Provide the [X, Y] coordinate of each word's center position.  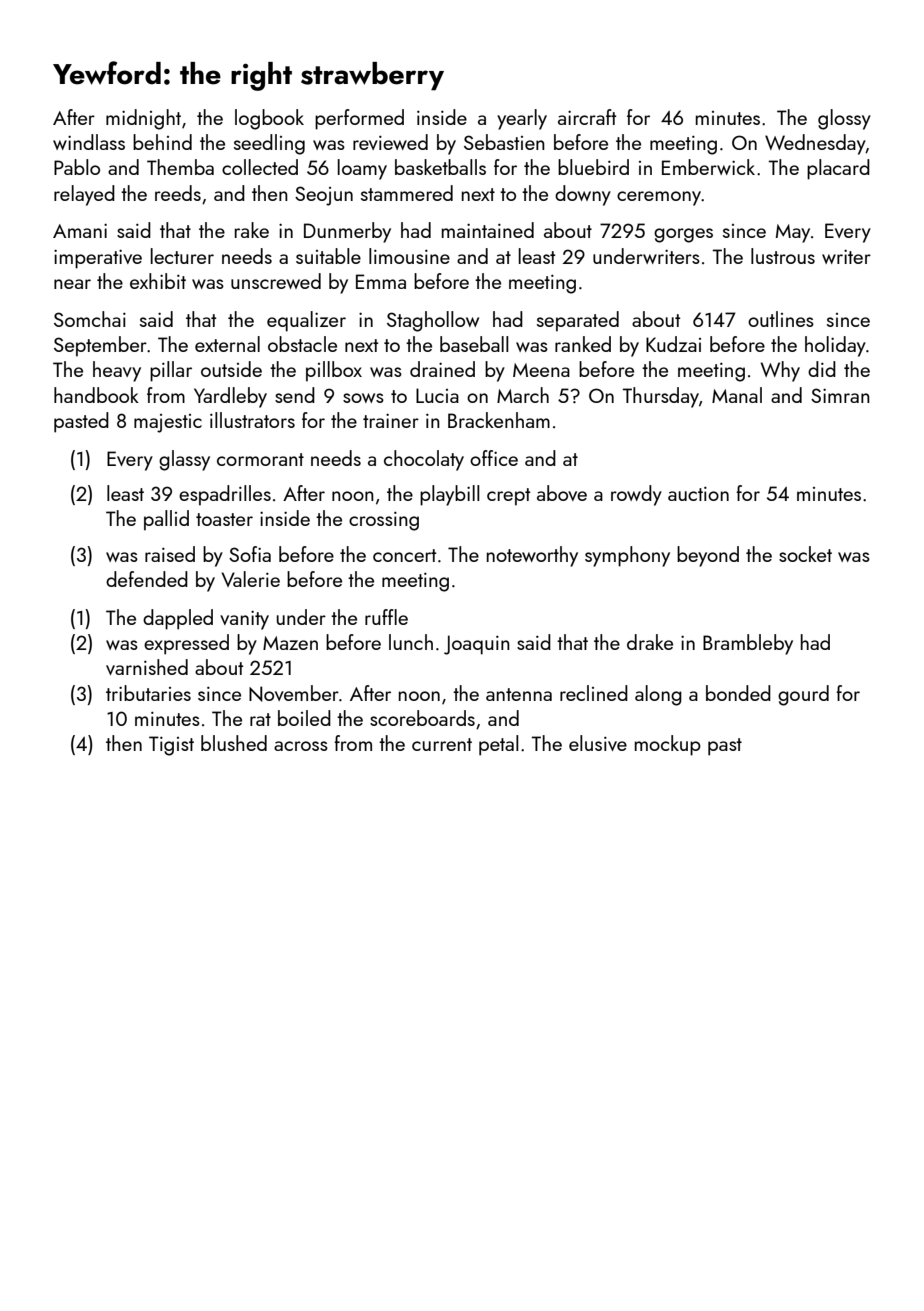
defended [147, 579]
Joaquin [477, 645]
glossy [844, 119]
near [72, 284]
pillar [171, 371]
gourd [803, 695]
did [822, 369]
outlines [781, 319]
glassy [184, 460]
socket [805, 554]
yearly [522, 119]
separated [578, 321]
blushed [234, 743]
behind [162, 142]
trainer [391, 420]
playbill [450, 495]
